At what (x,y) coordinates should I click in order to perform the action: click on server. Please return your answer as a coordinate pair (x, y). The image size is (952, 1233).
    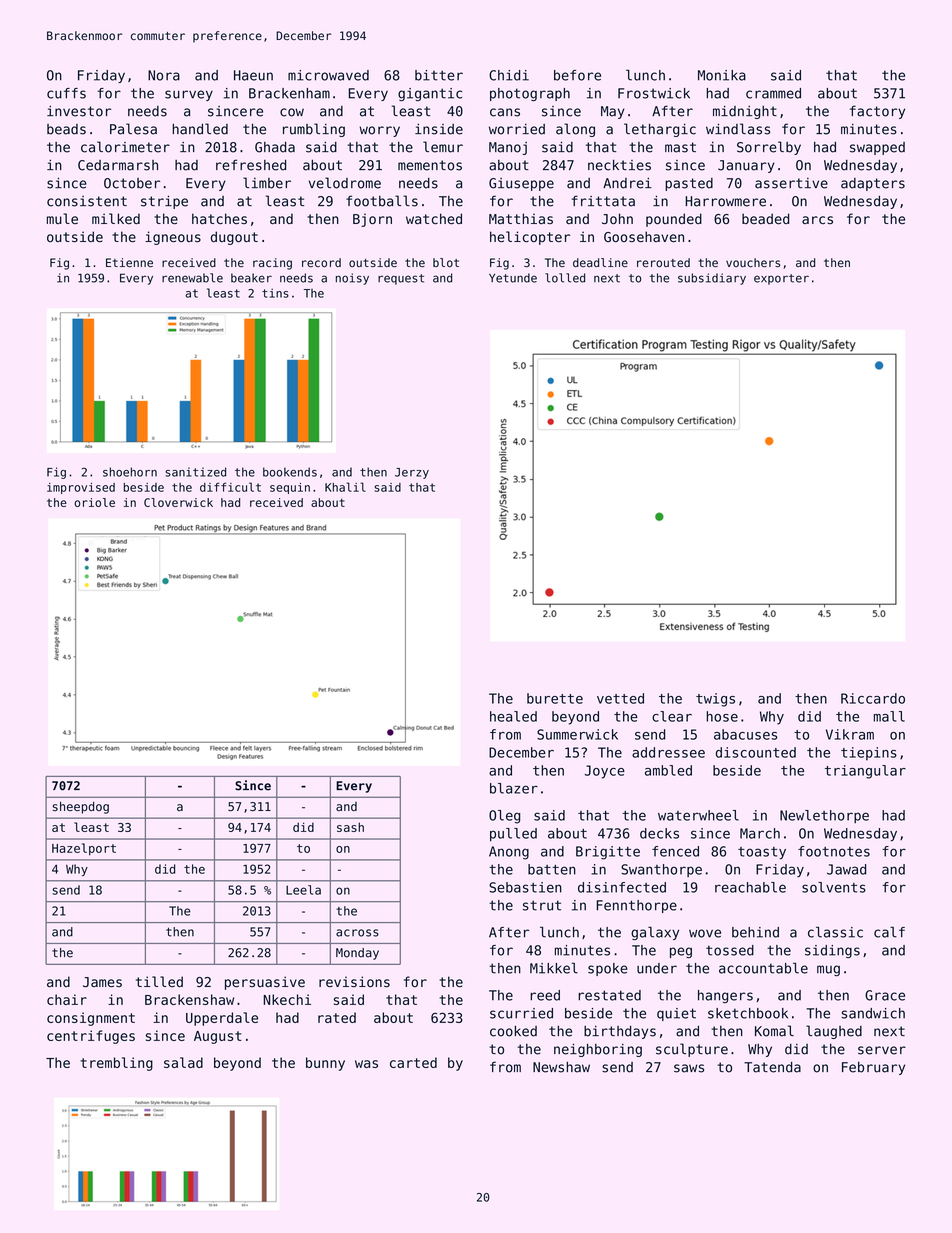
    Looking at the image, I should click on (882, 1050).
